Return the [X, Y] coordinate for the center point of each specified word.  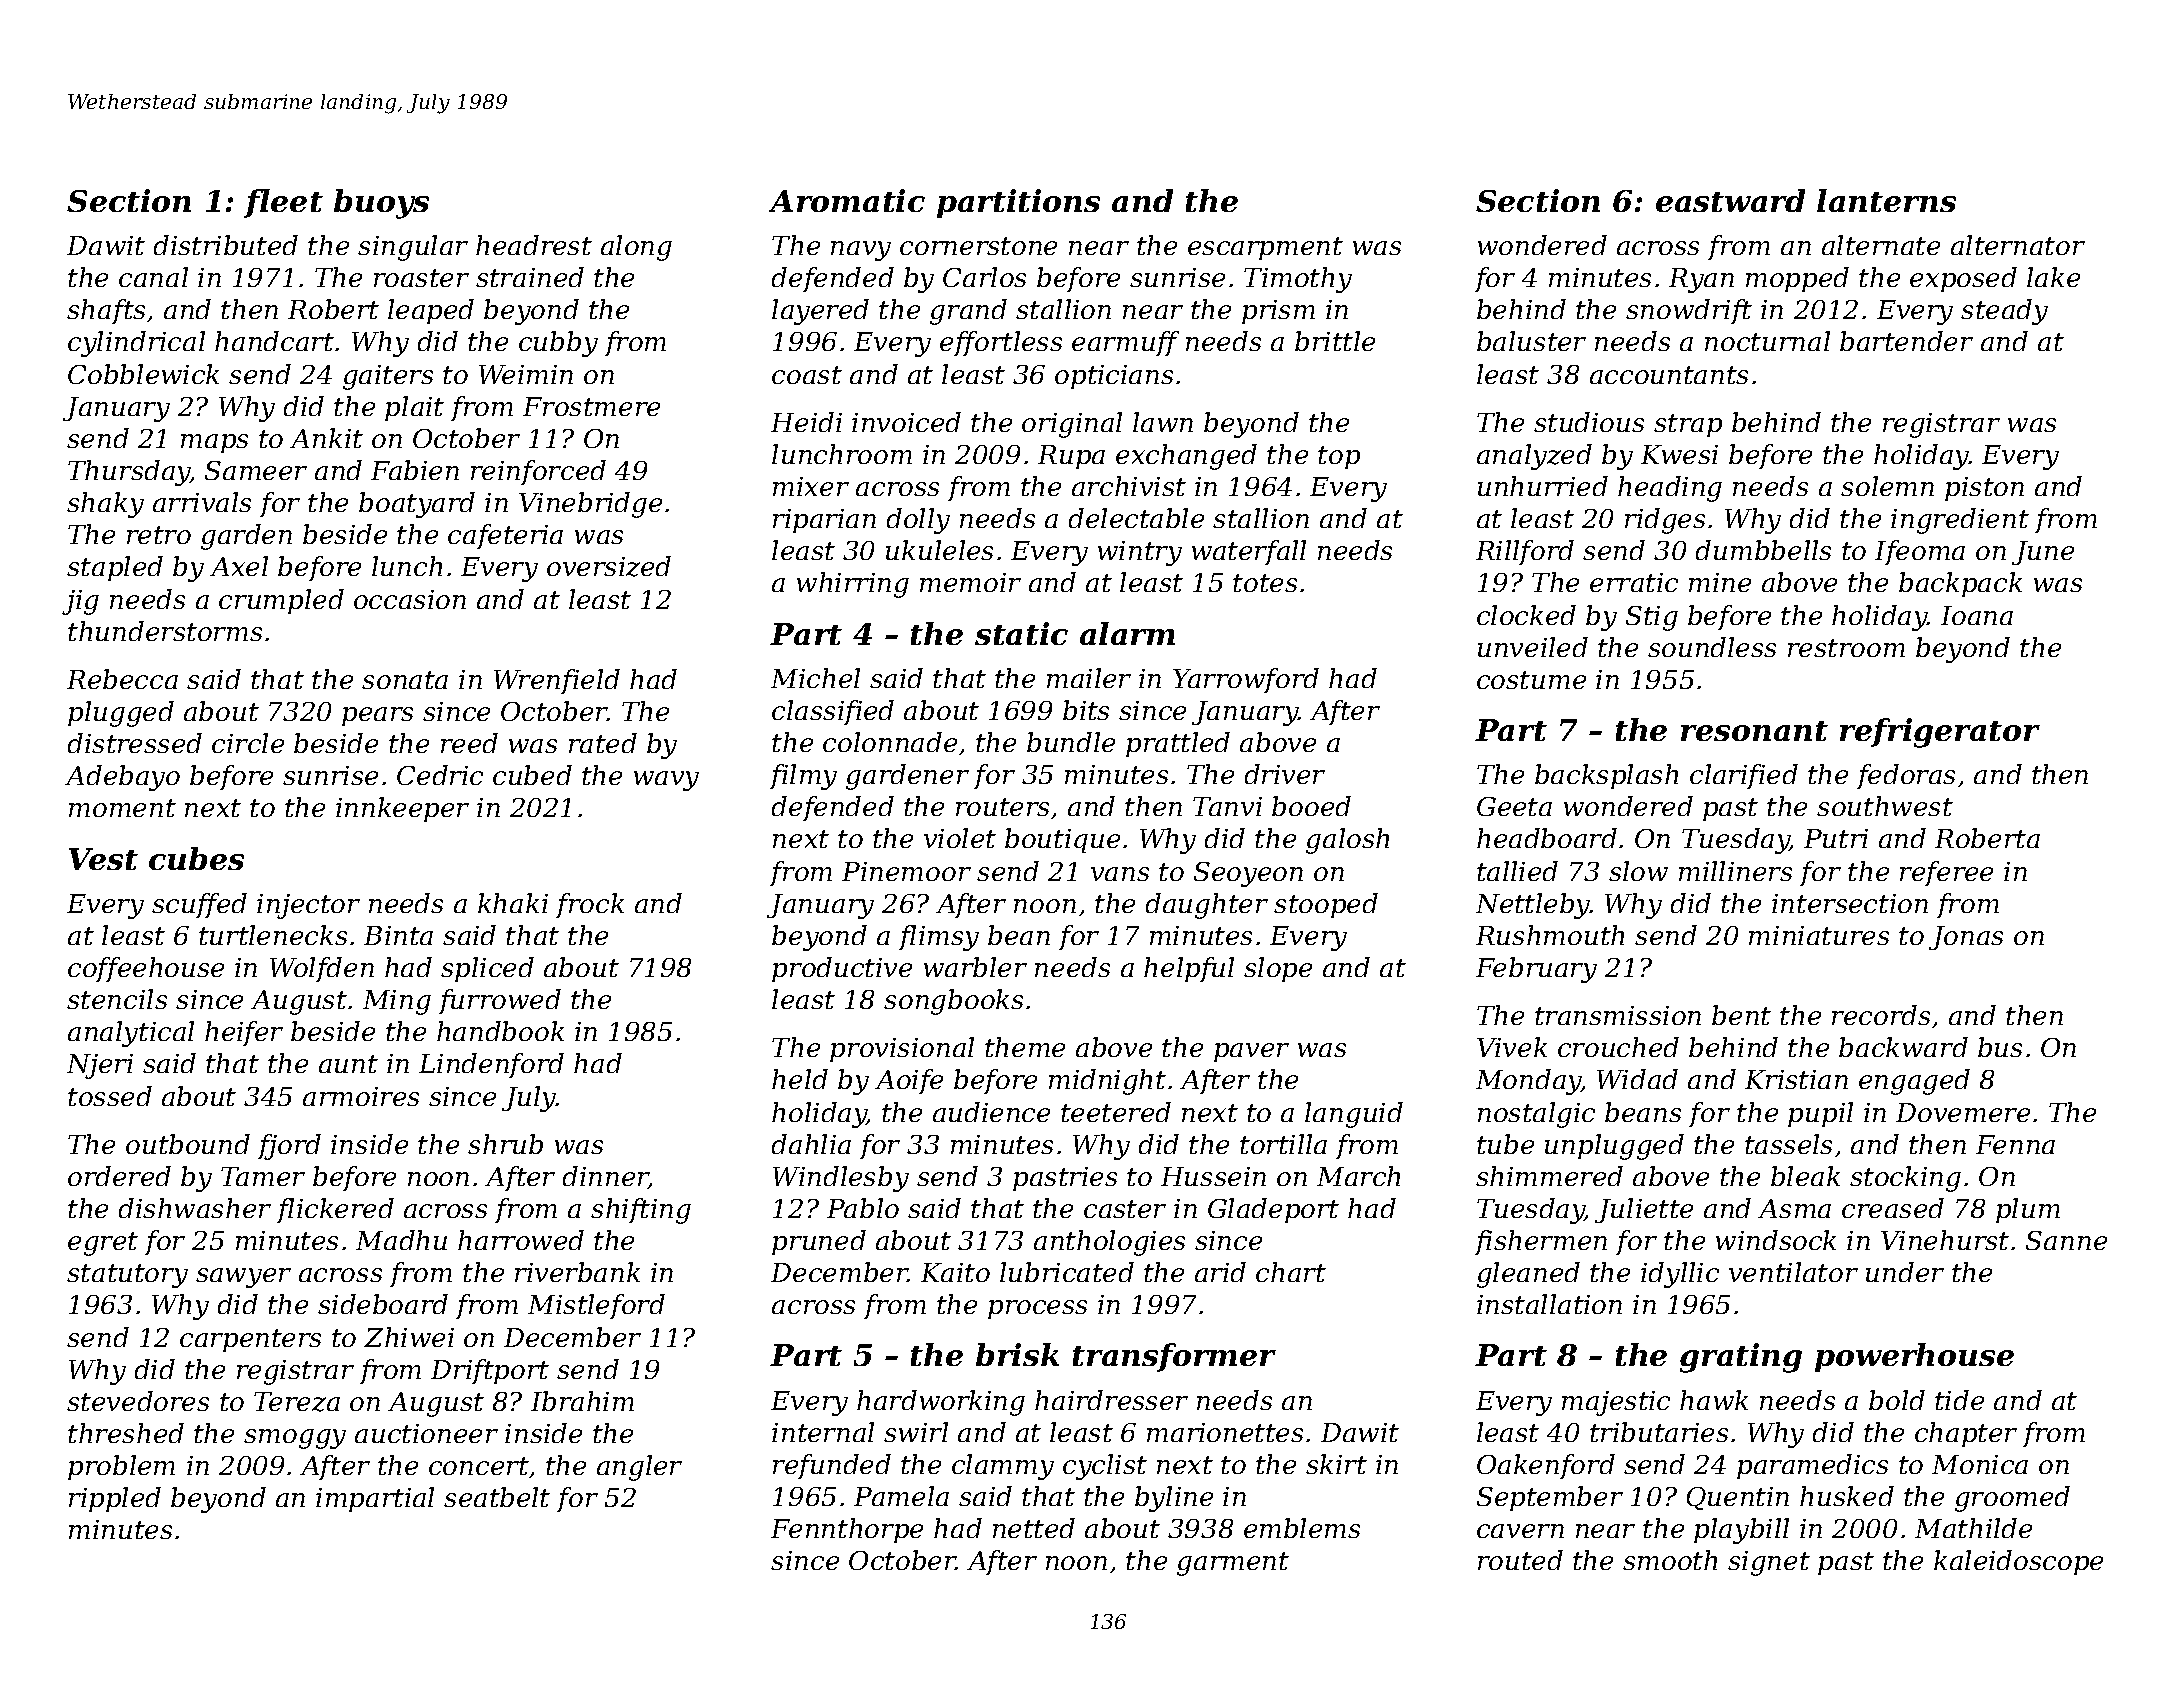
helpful [1189, 969]
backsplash [1606, 776]
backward [1903, 1047]
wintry [1140, 553]
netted [1034, 1528]
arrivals [202, 502]
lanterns [1886, 200]
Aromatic [847, 200]
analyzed [1534, 457]
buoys [381, 204]
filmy [803, 777]
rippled [115, 1499]
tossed [110, 1096]
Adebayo [122, 778]
